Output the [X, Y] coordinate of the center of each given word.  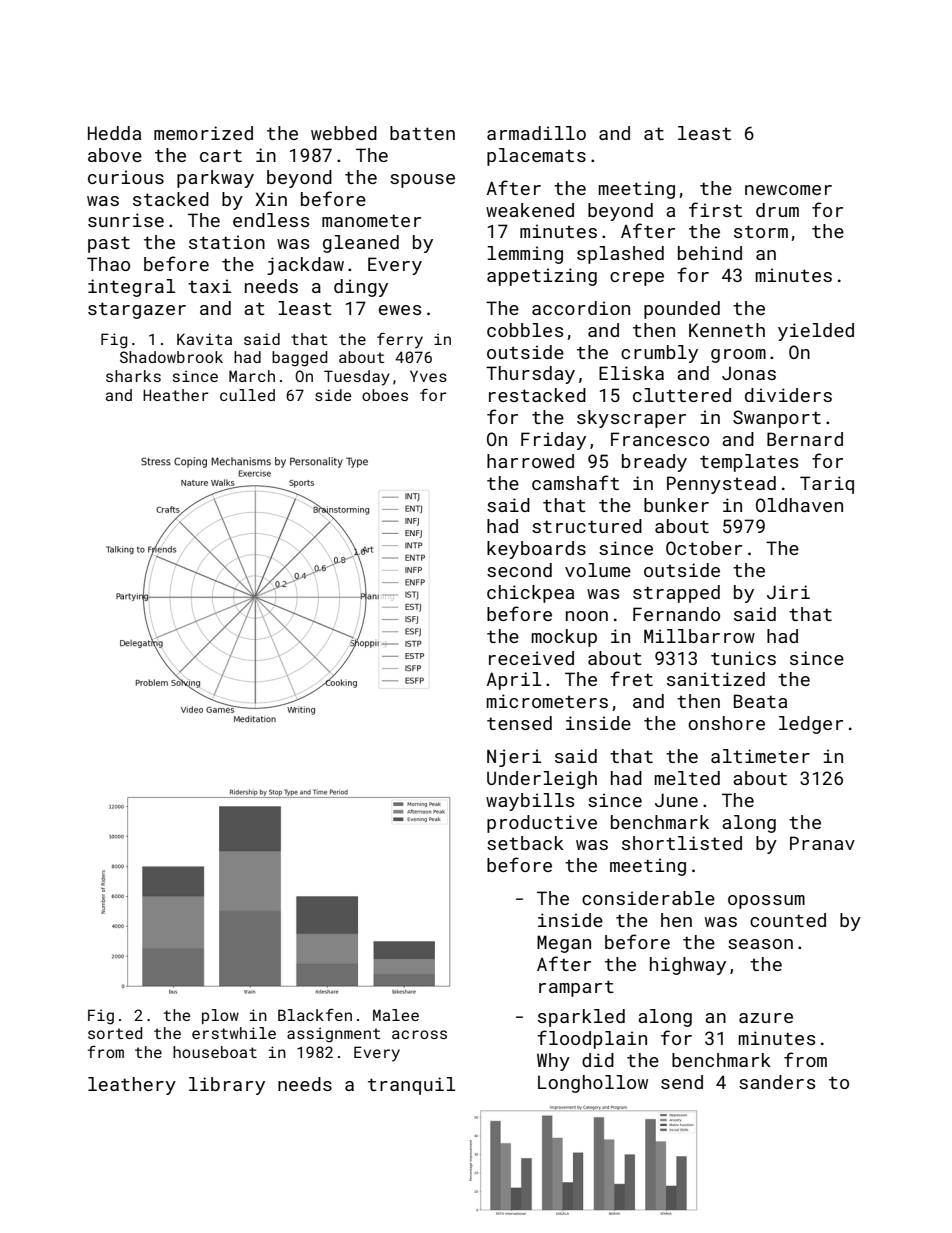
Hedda [114, 133]
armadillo [536, 133]
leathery [132, 1086]
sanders [777, 1082]
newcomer [788, 190]
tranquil [411, 1086]
